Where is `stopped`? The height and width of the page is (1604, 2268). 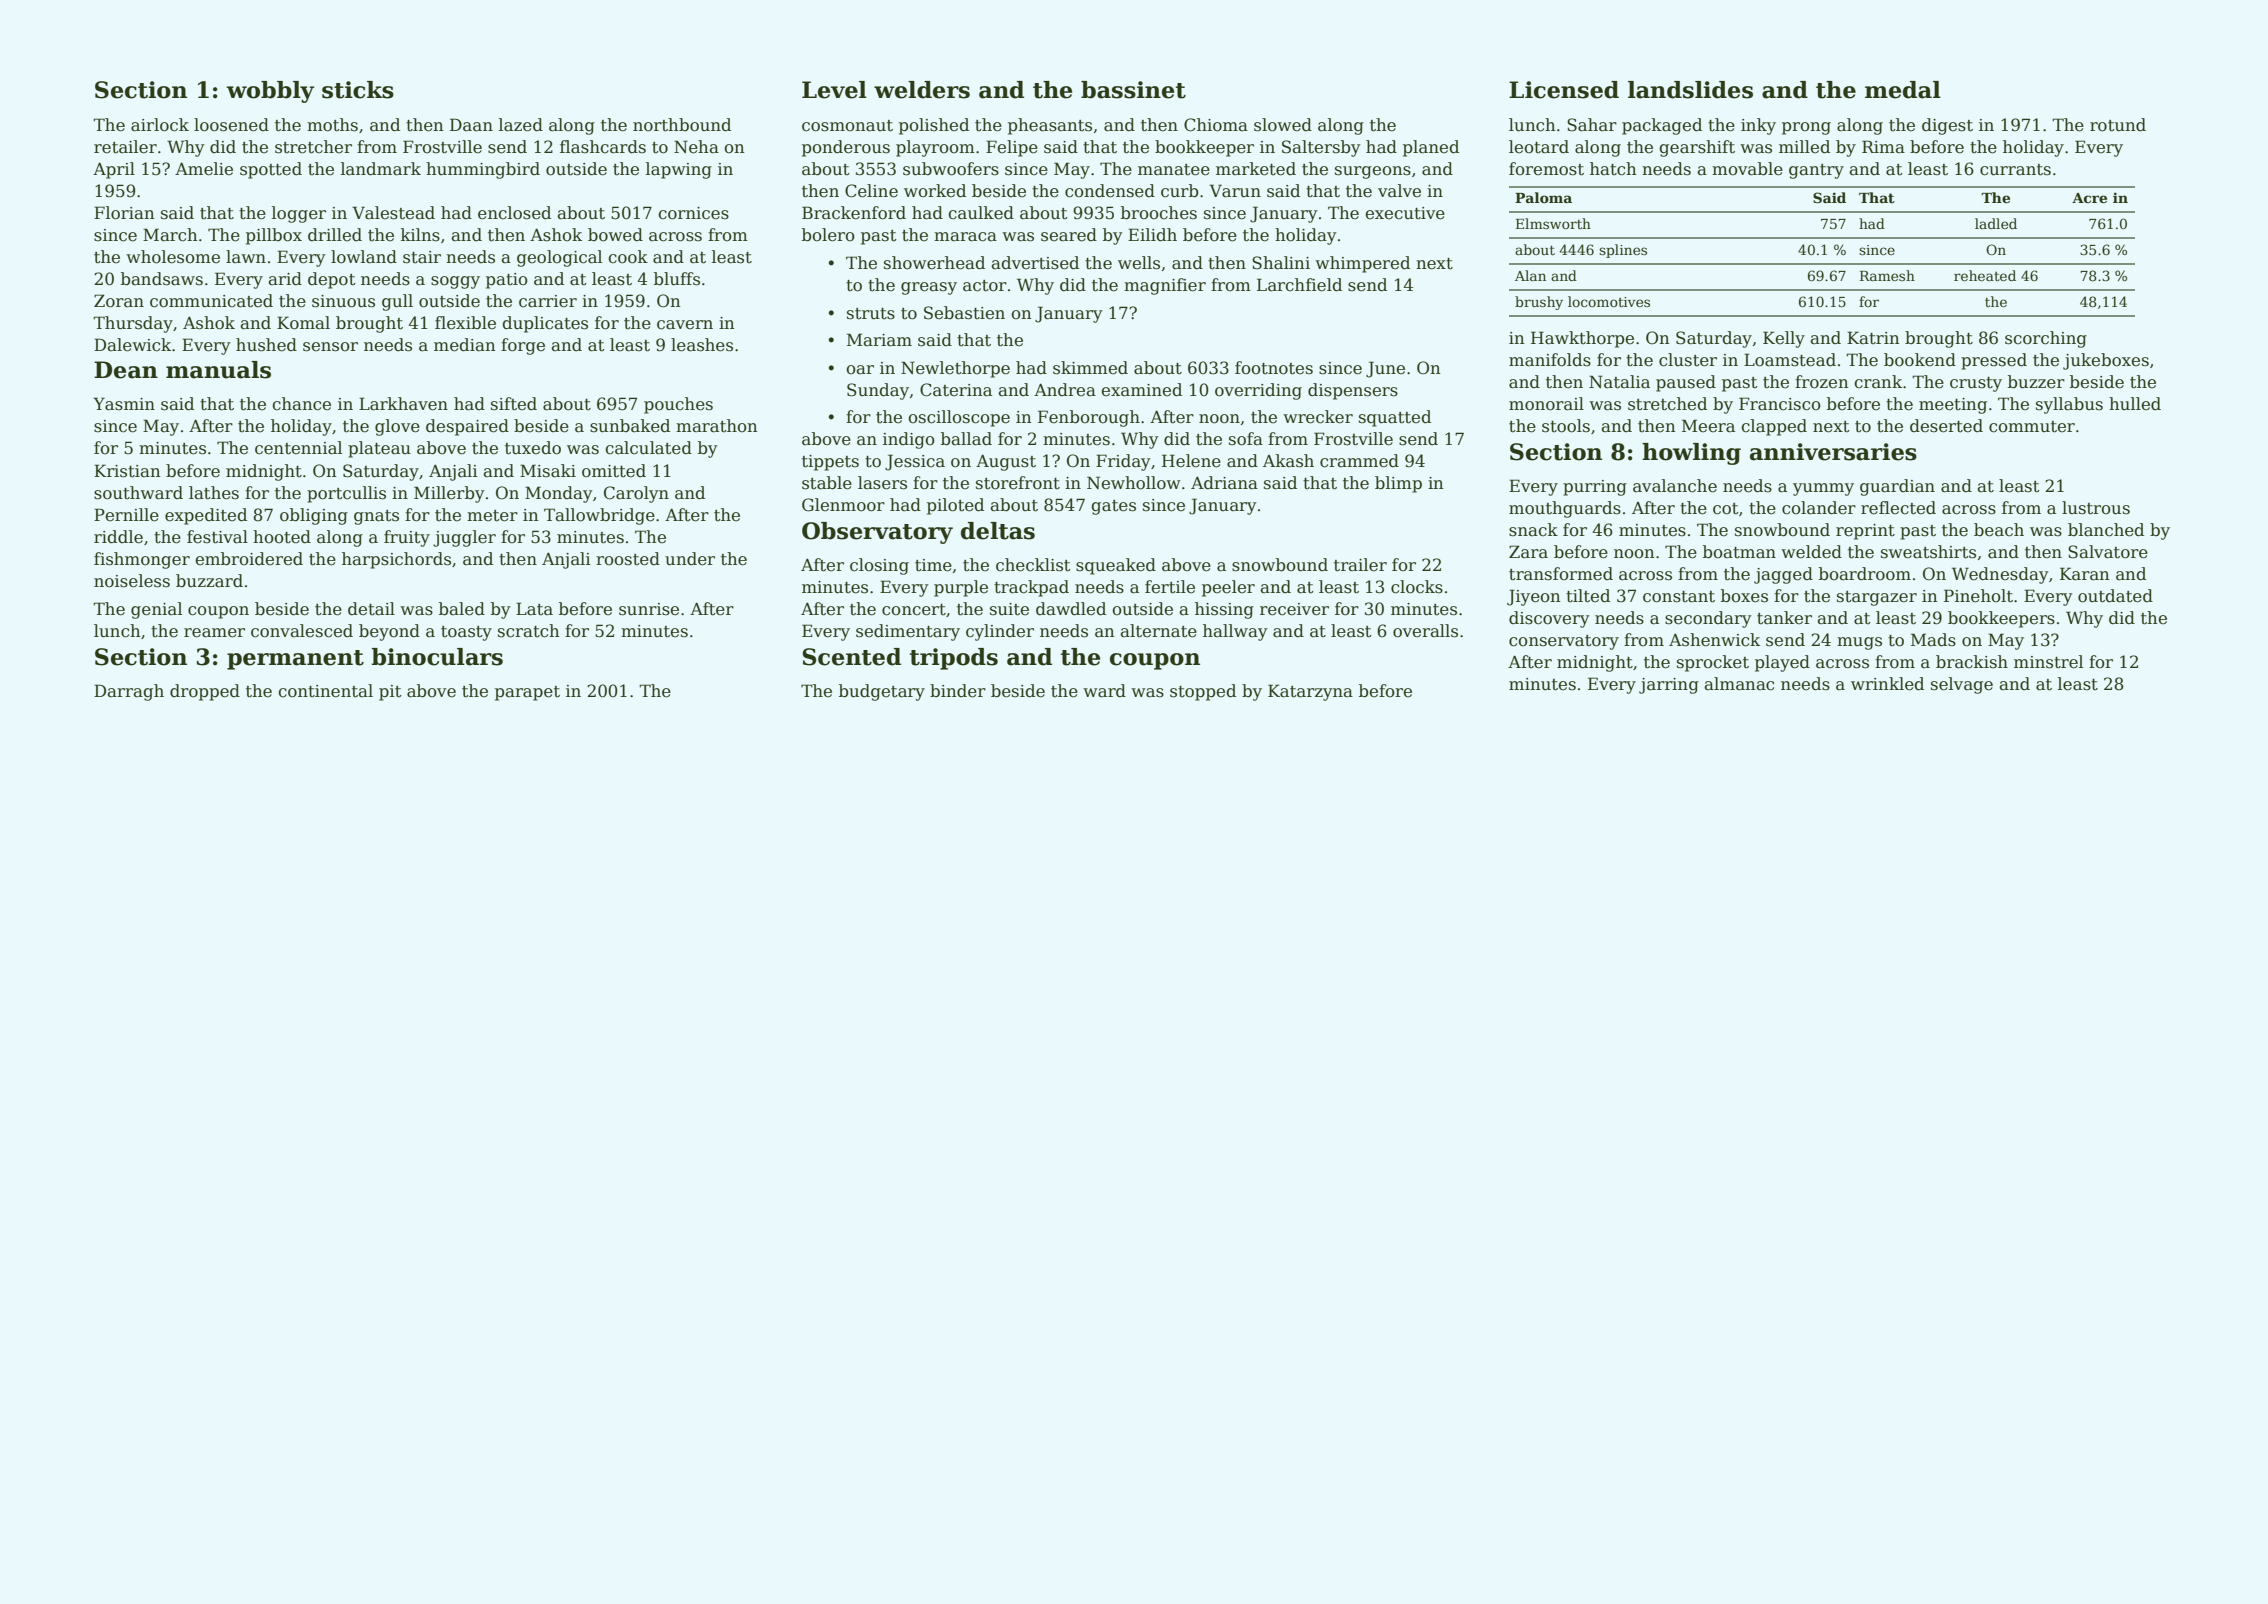
stopped is located at coordinates (1203, 692).
